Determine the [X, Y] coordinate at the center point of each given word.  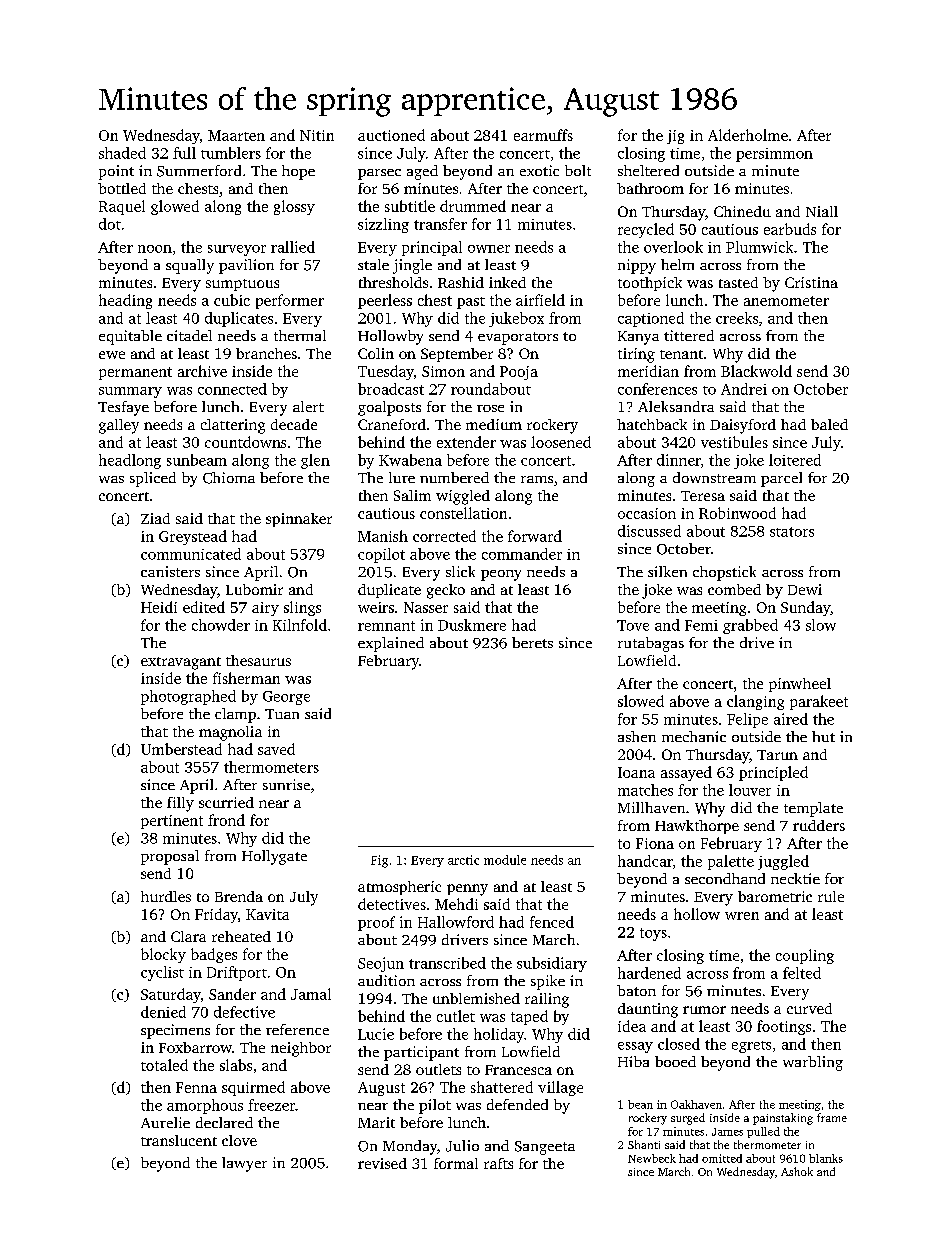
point [116, 172]
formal [456, 1163]
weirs [376, 607]
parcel [781, 479]
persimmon [774, 155]
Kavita [267, 914]
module [505, 860]
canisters [170, 571]
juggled [783, 862]
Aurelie [165, 1122]
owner [489, 249]
